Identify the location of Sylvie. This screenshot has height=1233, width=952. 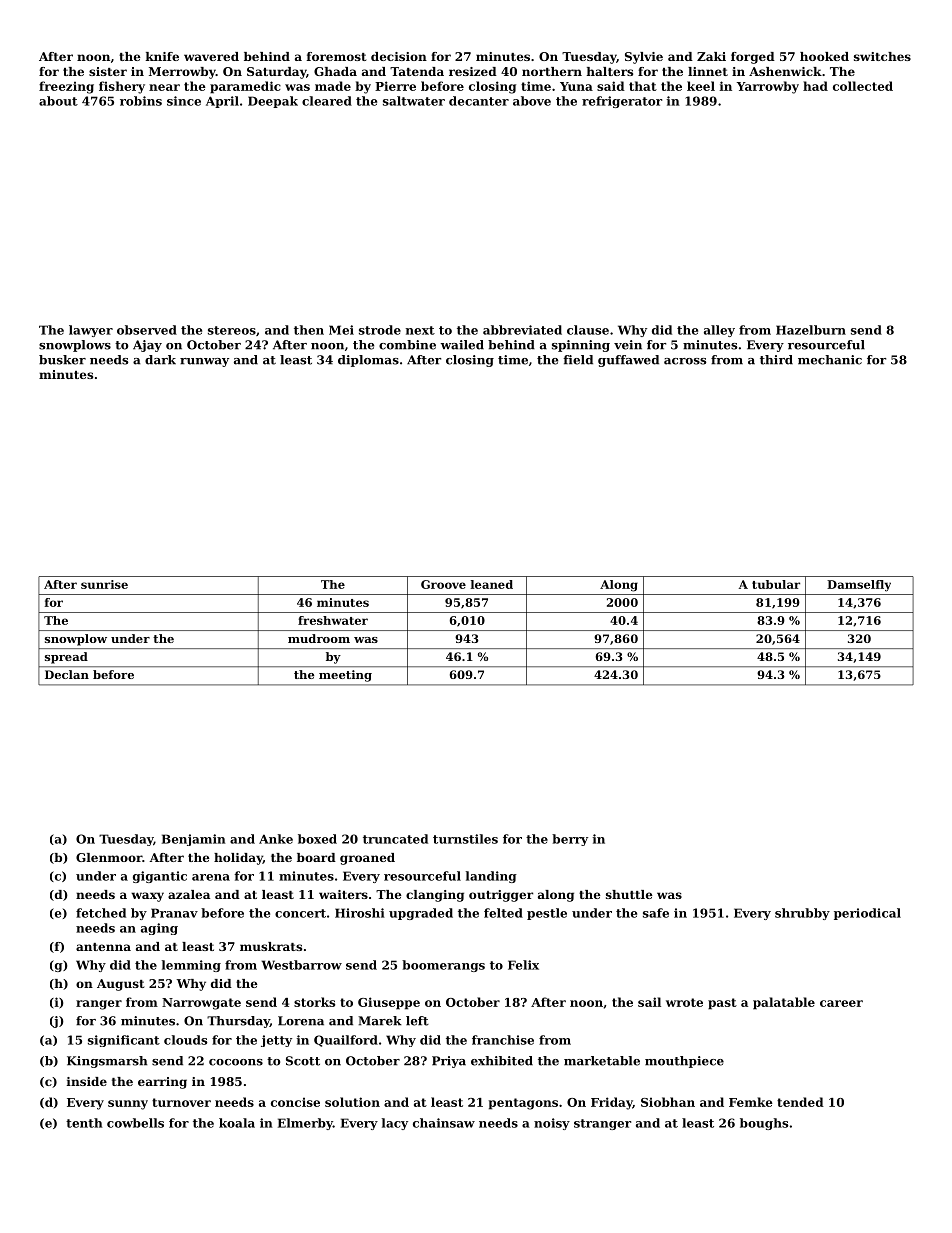
(644, 58).
